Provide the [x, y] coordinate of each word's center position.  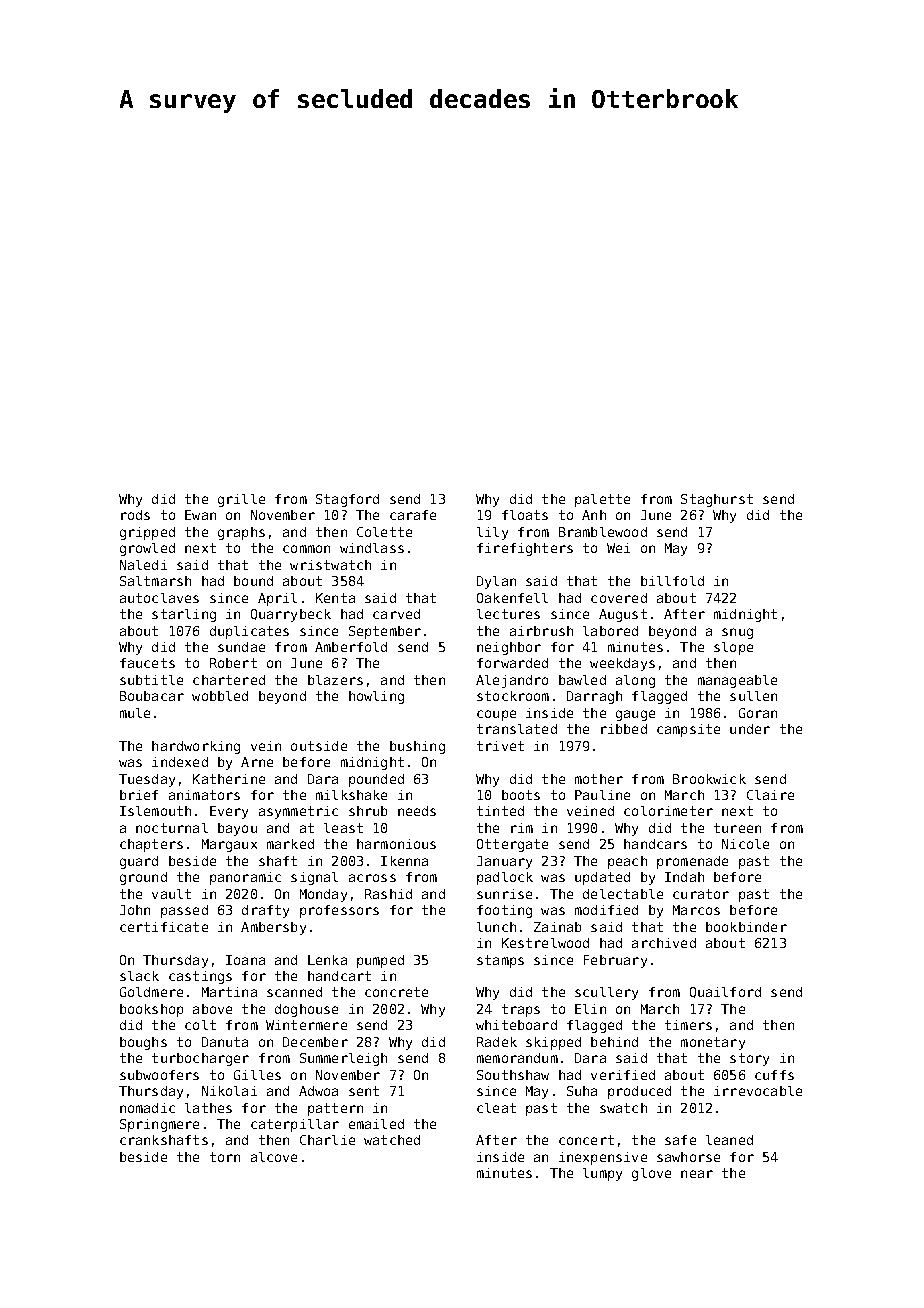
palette [602, 500]
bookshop [151, 1010]
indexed [180, 762]
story [749, 1059]
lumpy [602, 1174]
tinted [500, 811]
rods [135, 515]
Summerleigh [343, 1059]
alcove [274, 1157]
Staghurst [717, 500]
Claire [770, 795]
